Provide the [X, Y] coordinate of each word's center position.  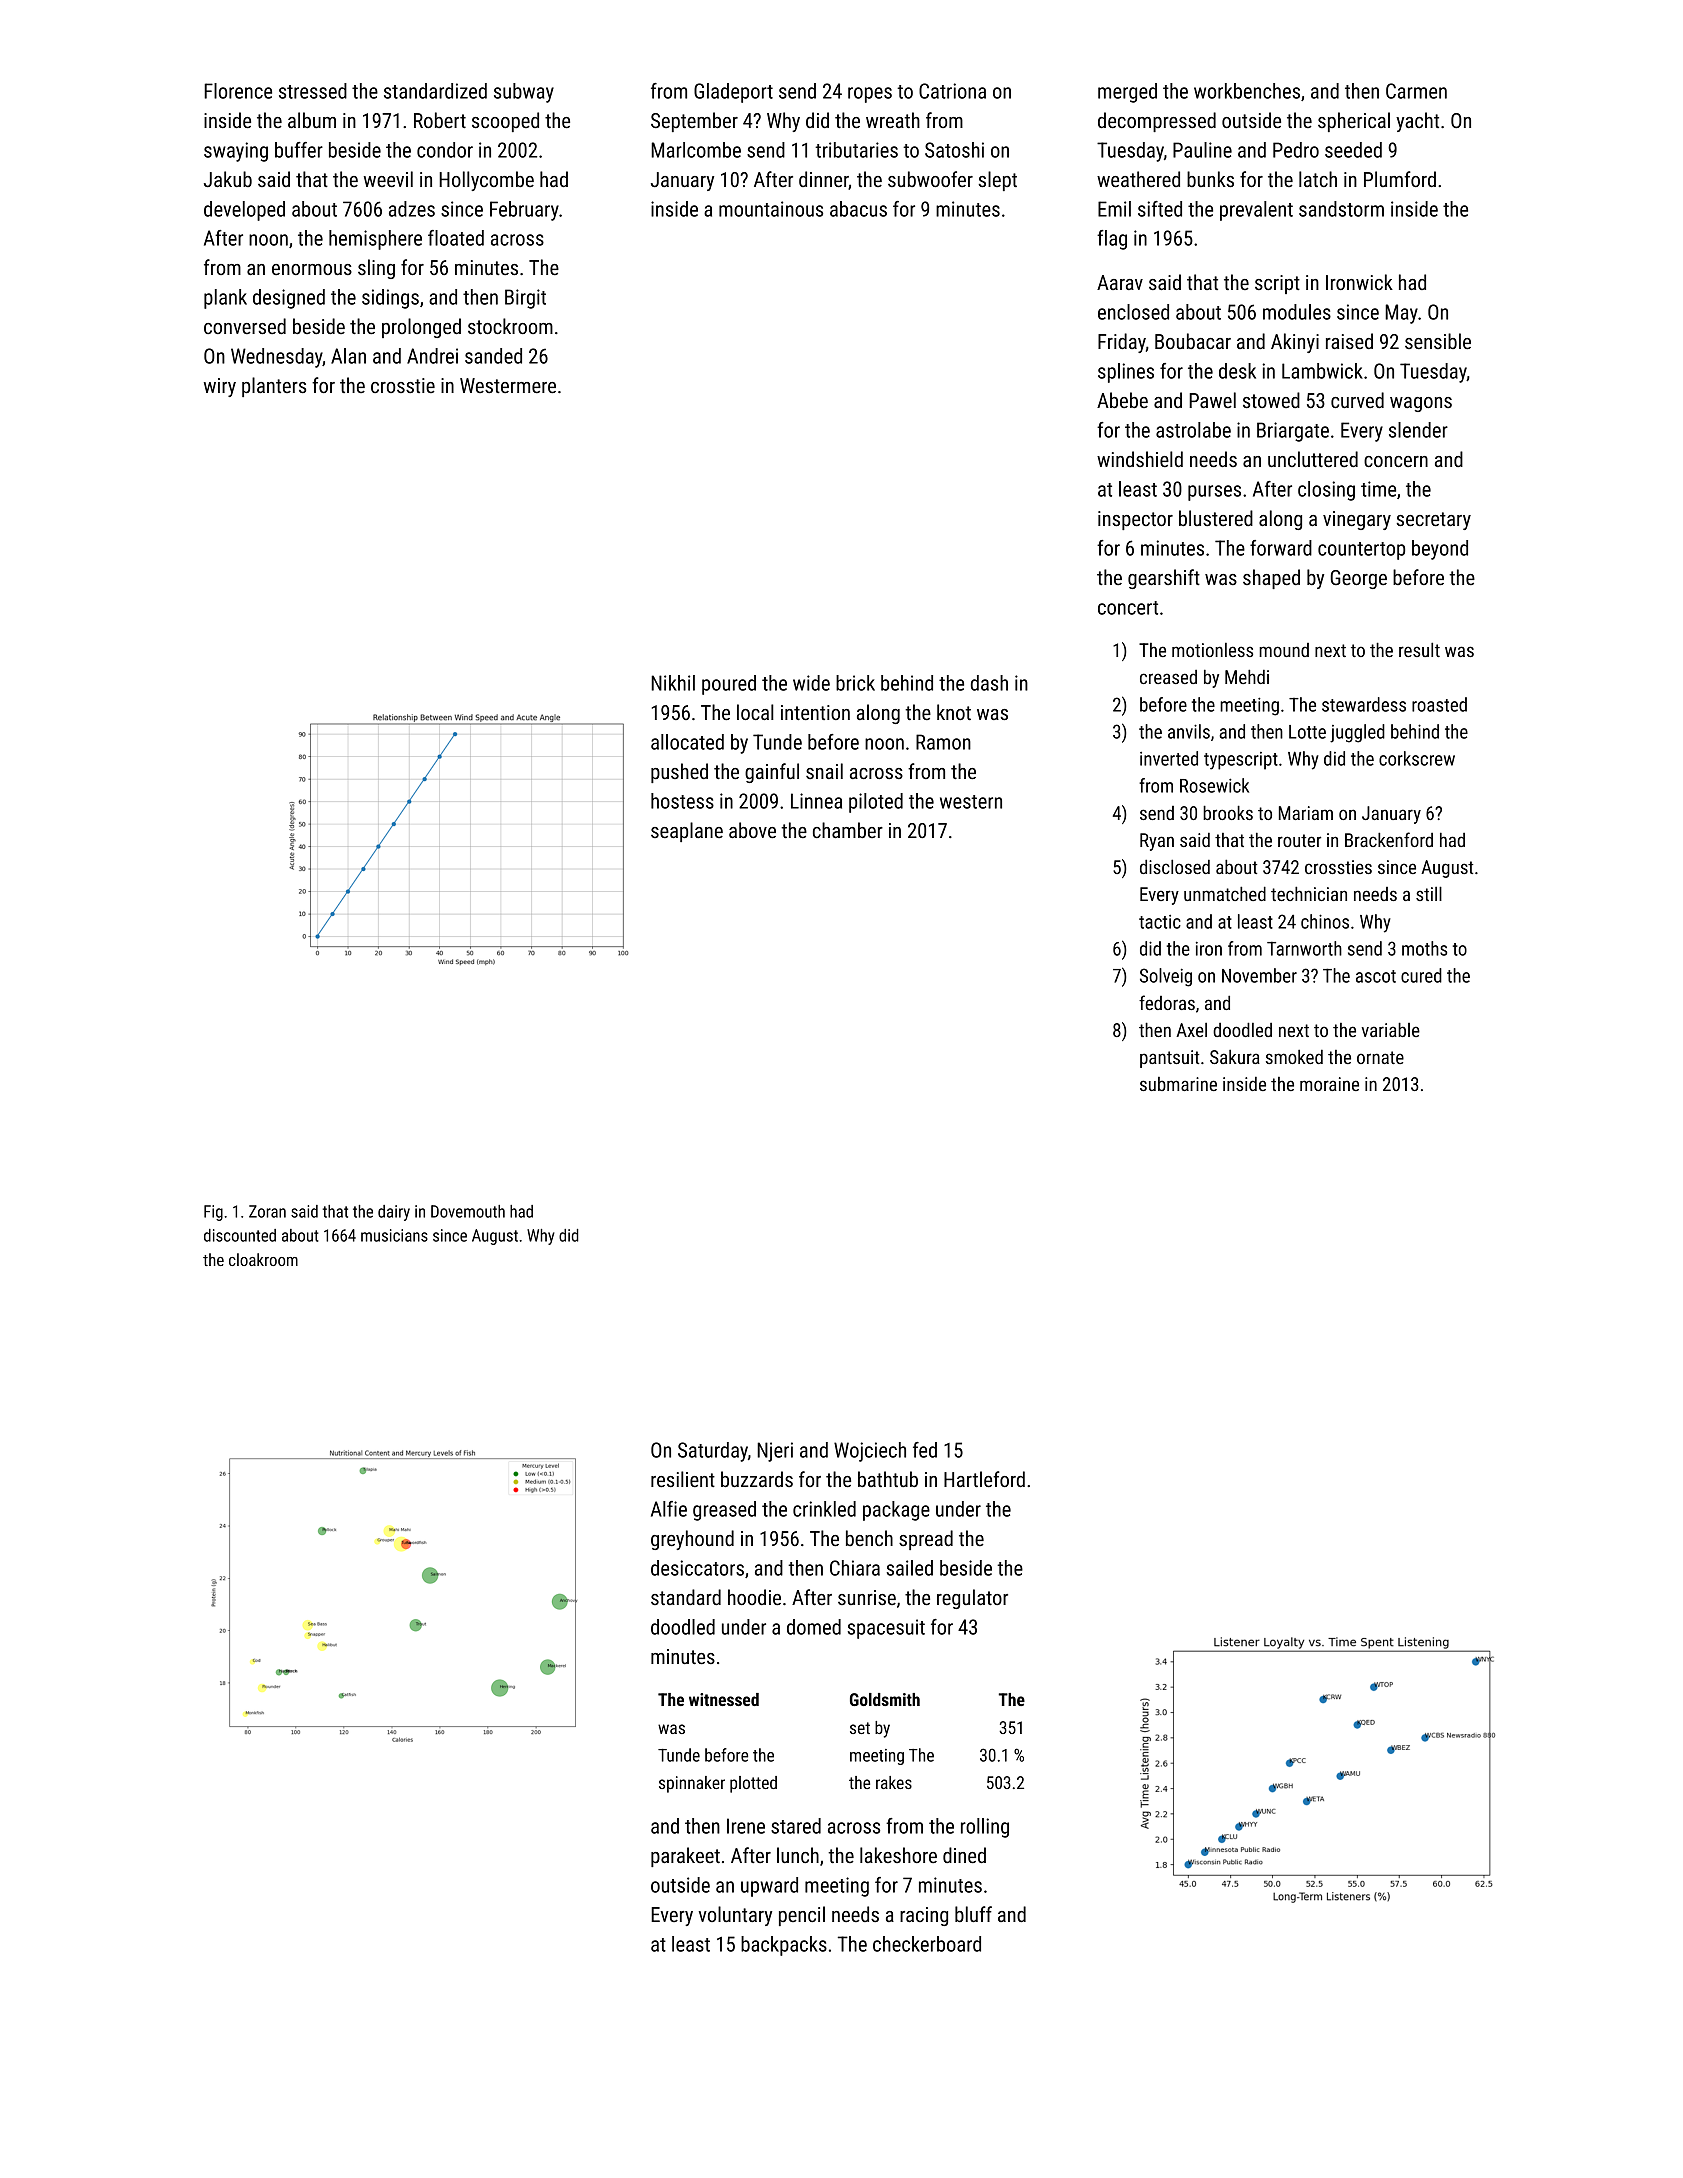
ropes [870, 95]
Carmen [1416, 91]
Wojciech [870, 1452]
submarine [1178, 1084]
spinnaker [692, 1784]
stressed [313, 91]
